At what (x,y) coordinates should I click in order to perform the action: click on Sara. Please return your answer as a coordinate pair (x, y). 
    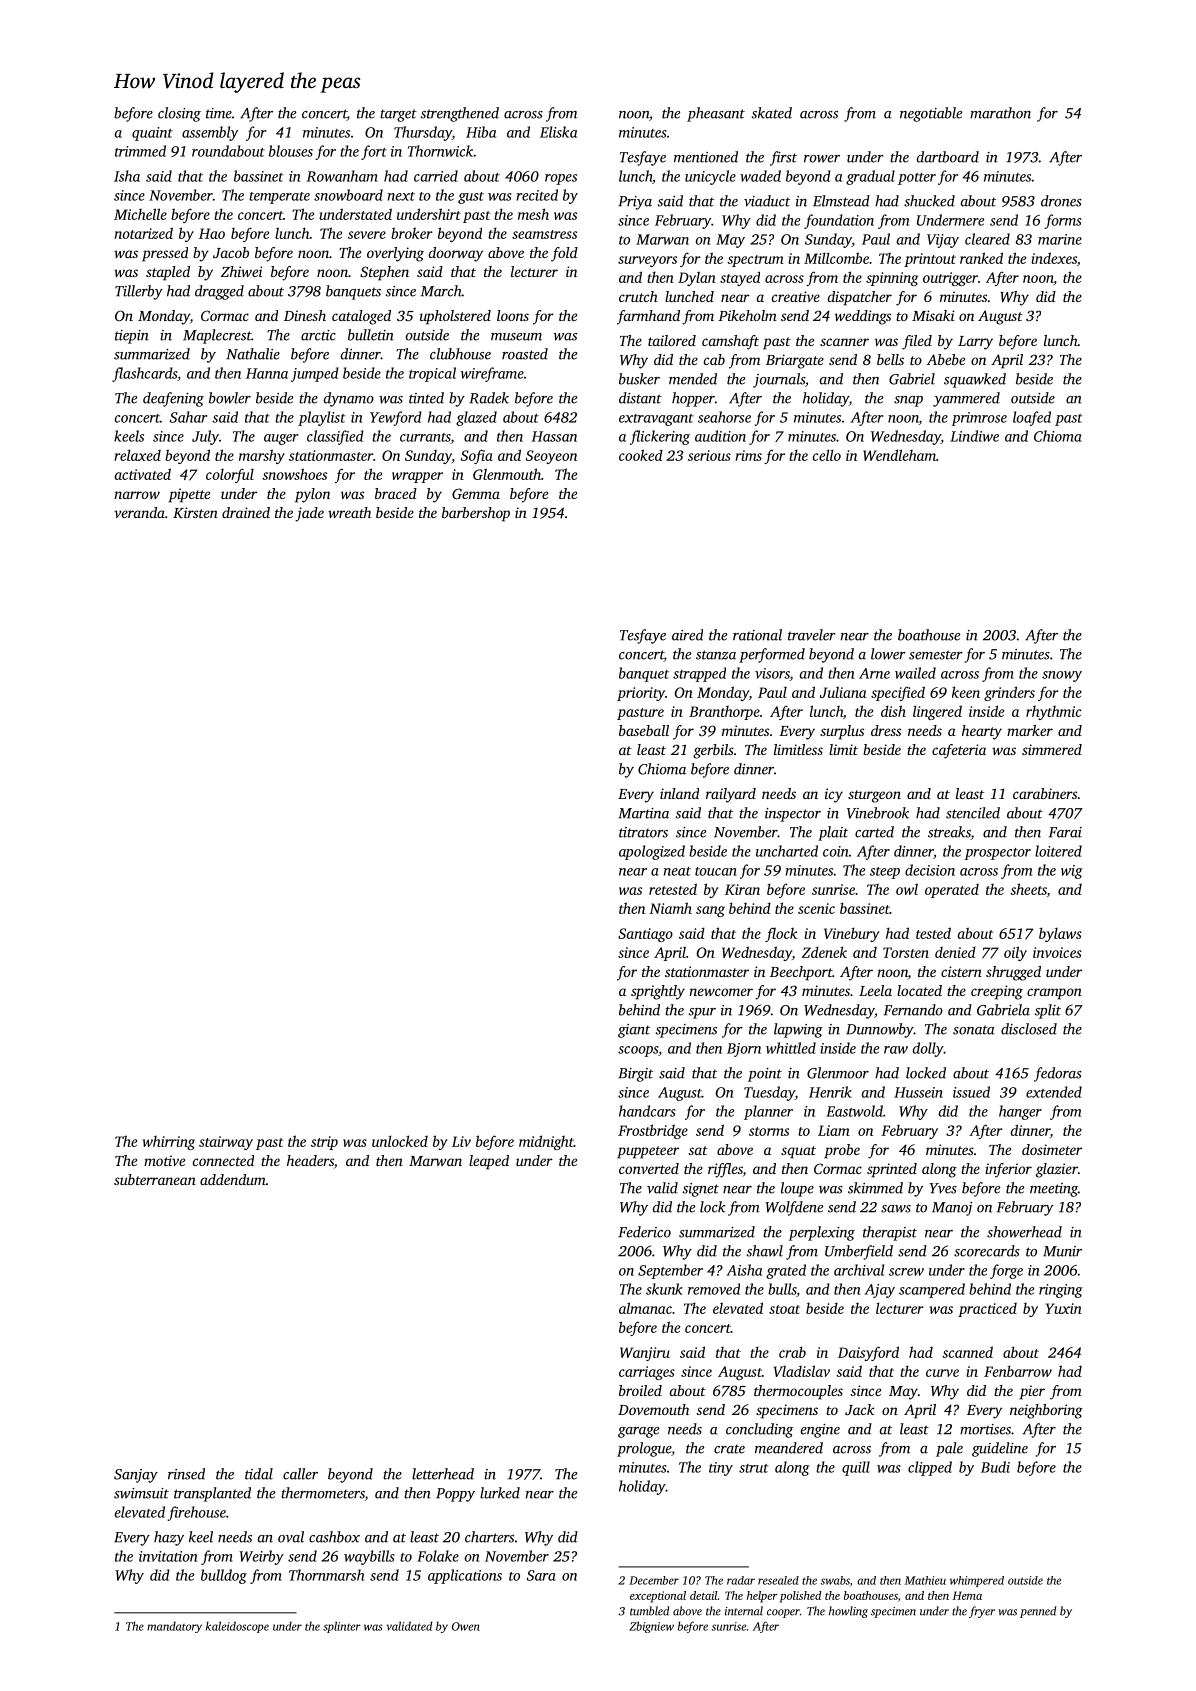
    Looking at the image, I should click on (541, 1575).
